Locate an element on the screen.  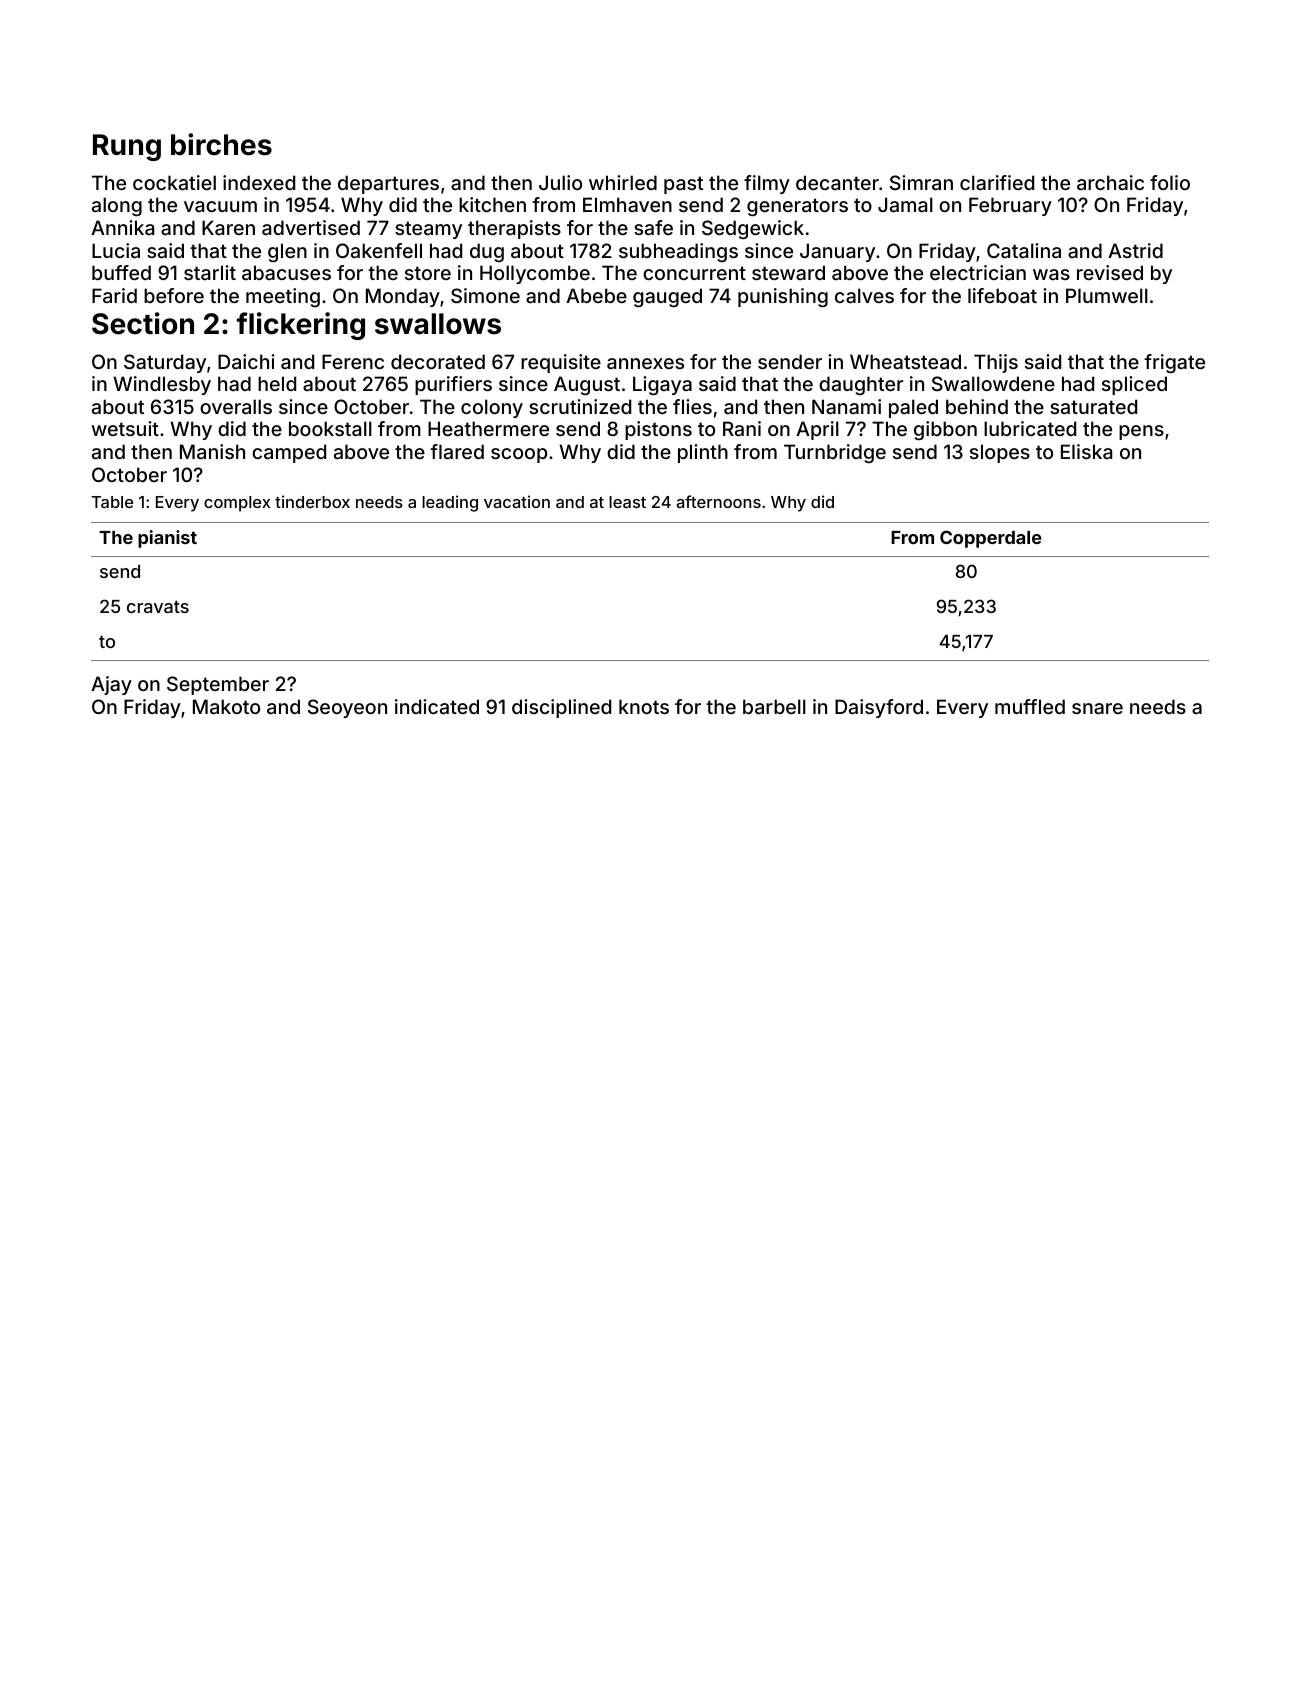
saturated is located at coordinates (1093, 406).
